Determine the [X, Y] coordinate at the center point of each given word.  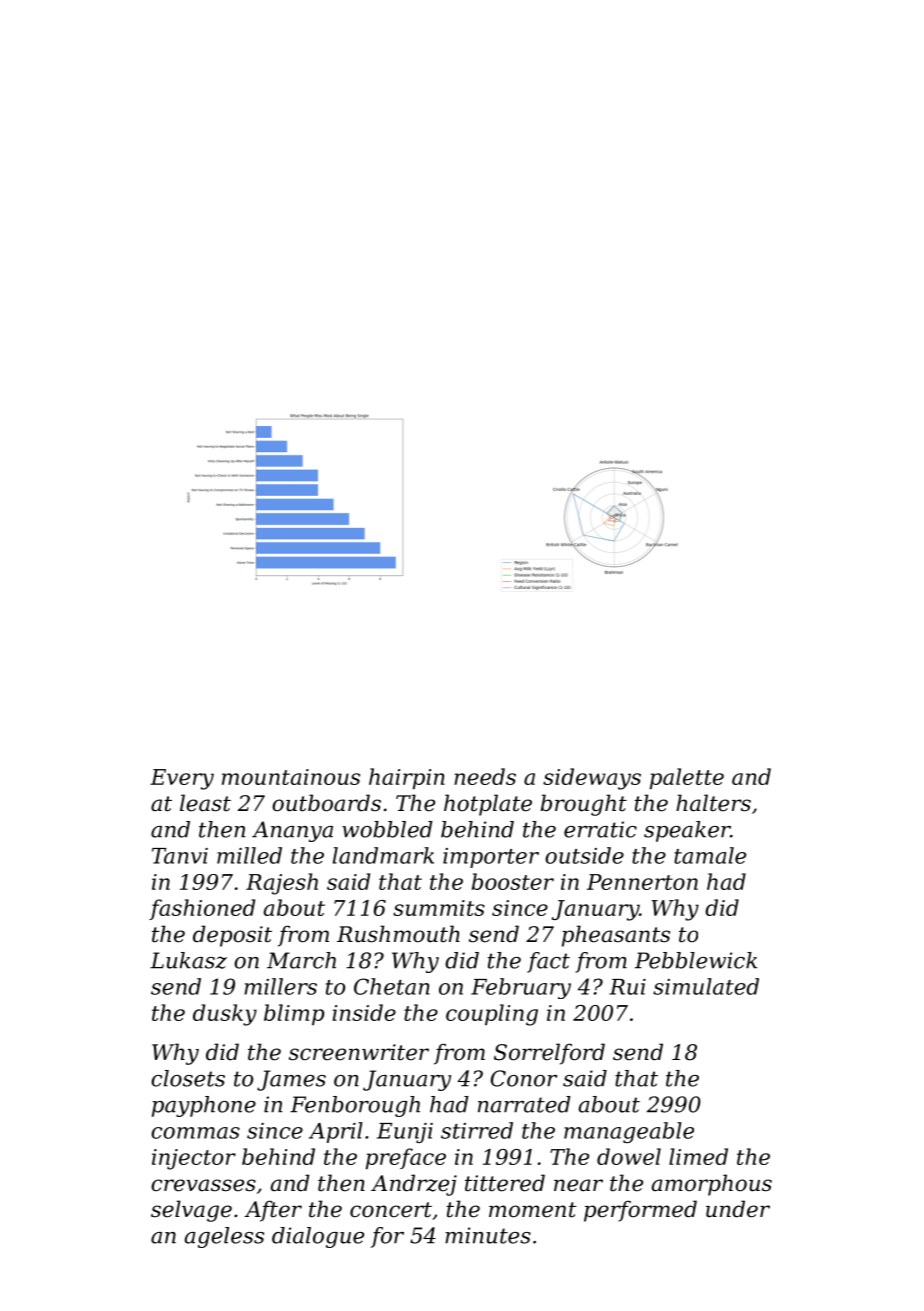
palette [687, 778]
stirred [477, 1130]
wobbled [387, 829]
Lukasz [188, 960]
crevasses [203, 1185]
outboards [326, 803]
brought [584, 805]
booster [513, 881]
